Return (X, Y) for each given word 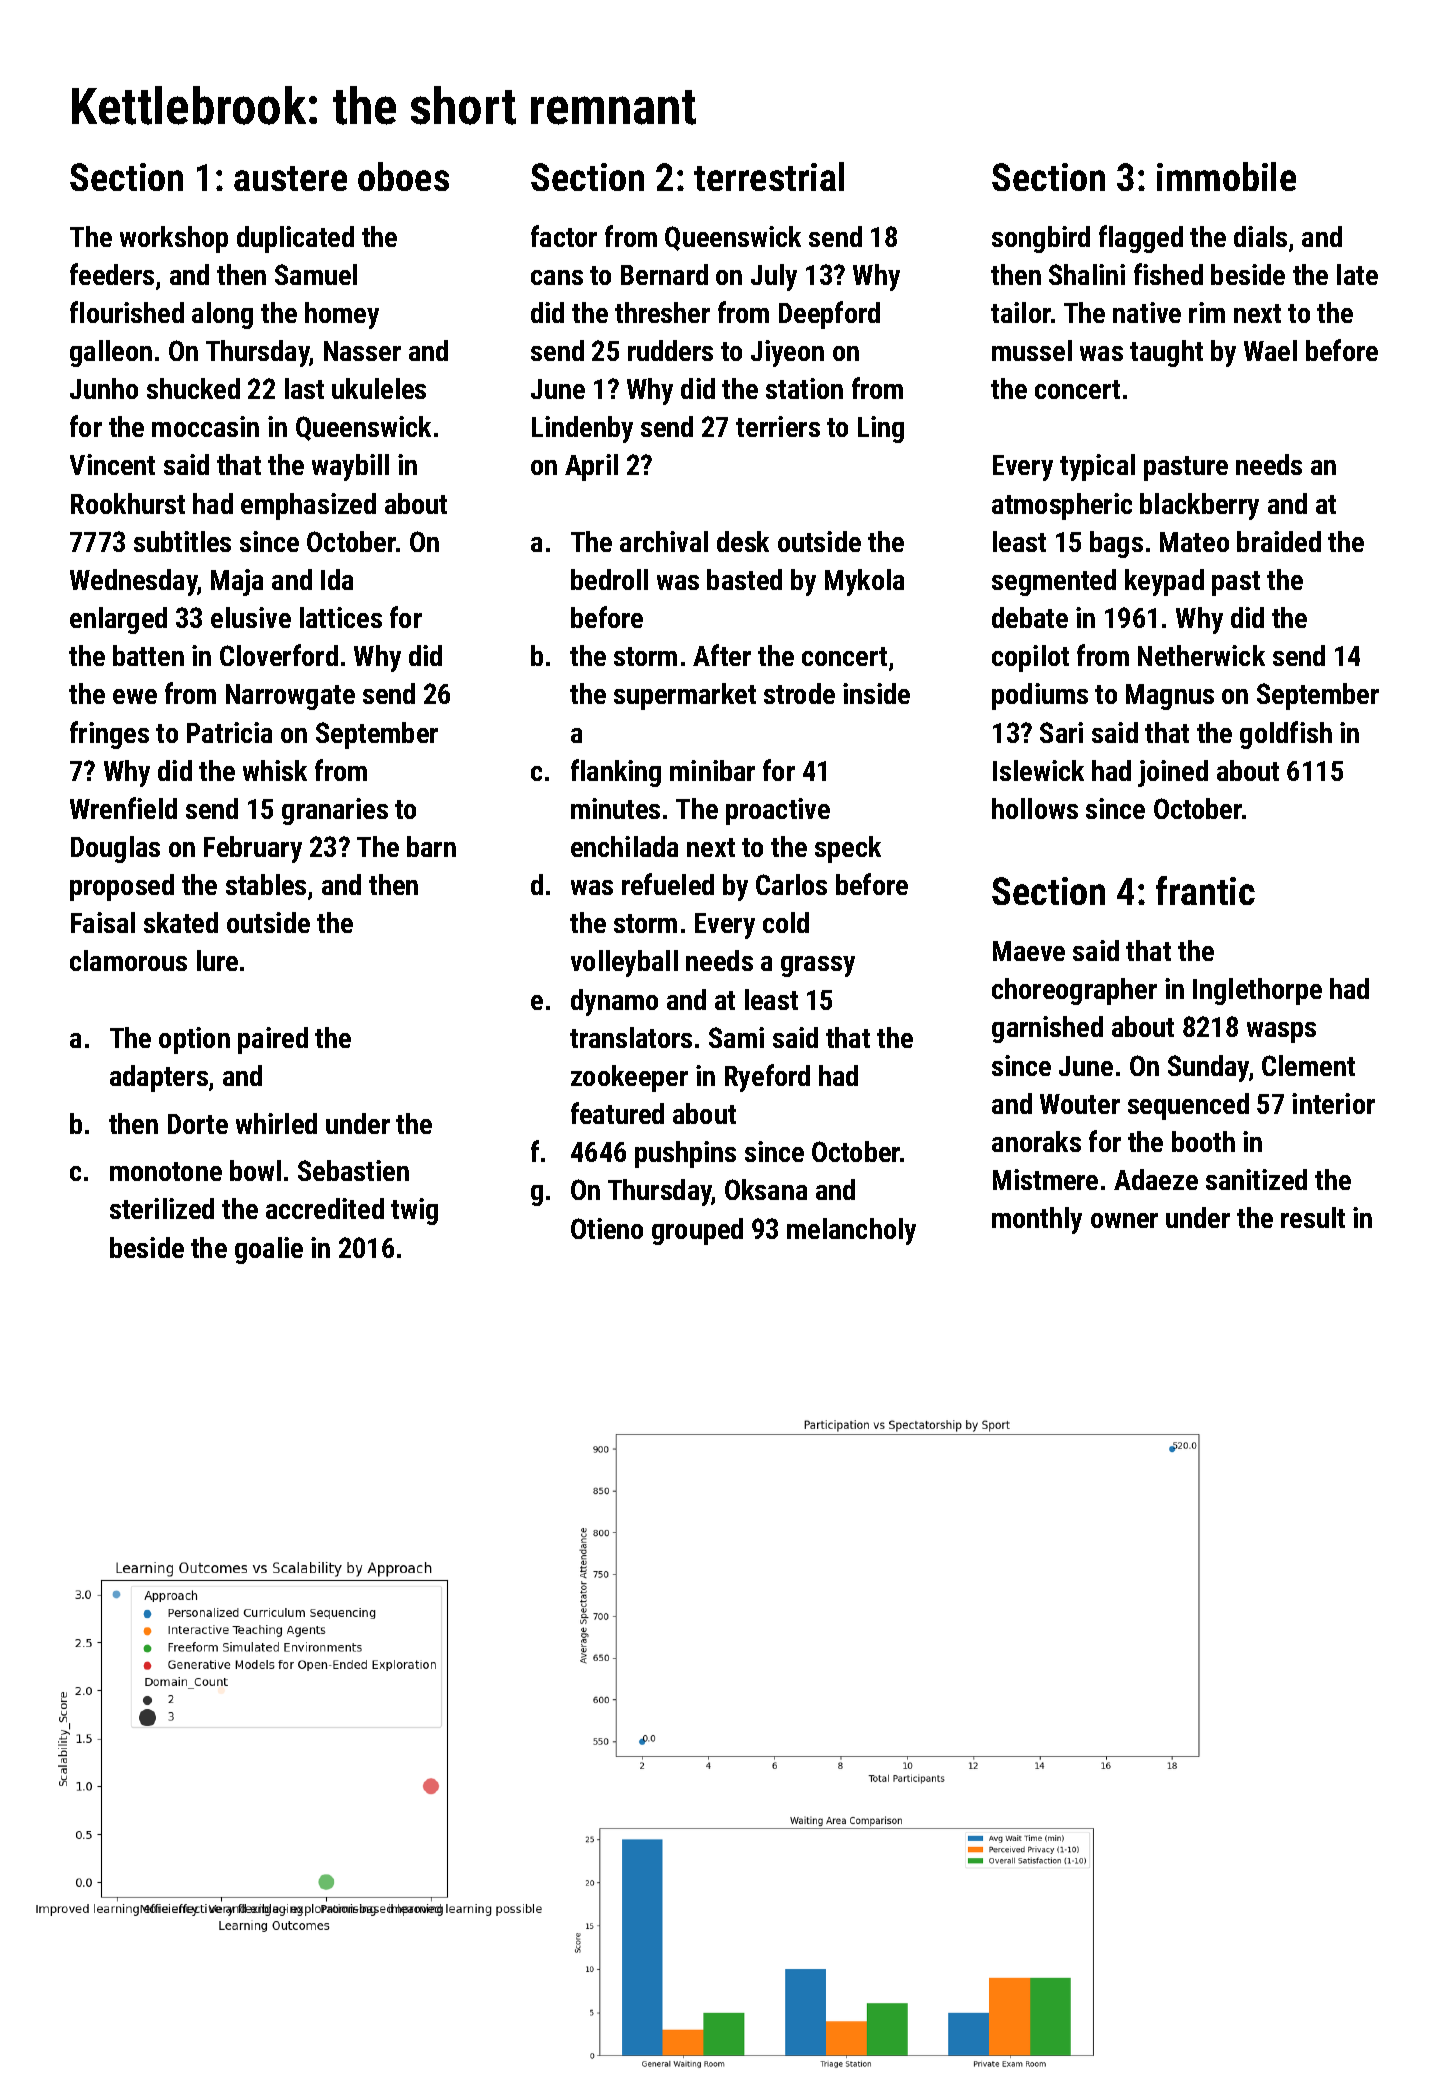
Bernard (664, 274)
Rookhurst (128, 503)
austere (290, 178)
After (722, 655)
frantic (1205, 890)
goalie (269, 1250)
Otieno (607, 1228)
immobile (1226, 176)
